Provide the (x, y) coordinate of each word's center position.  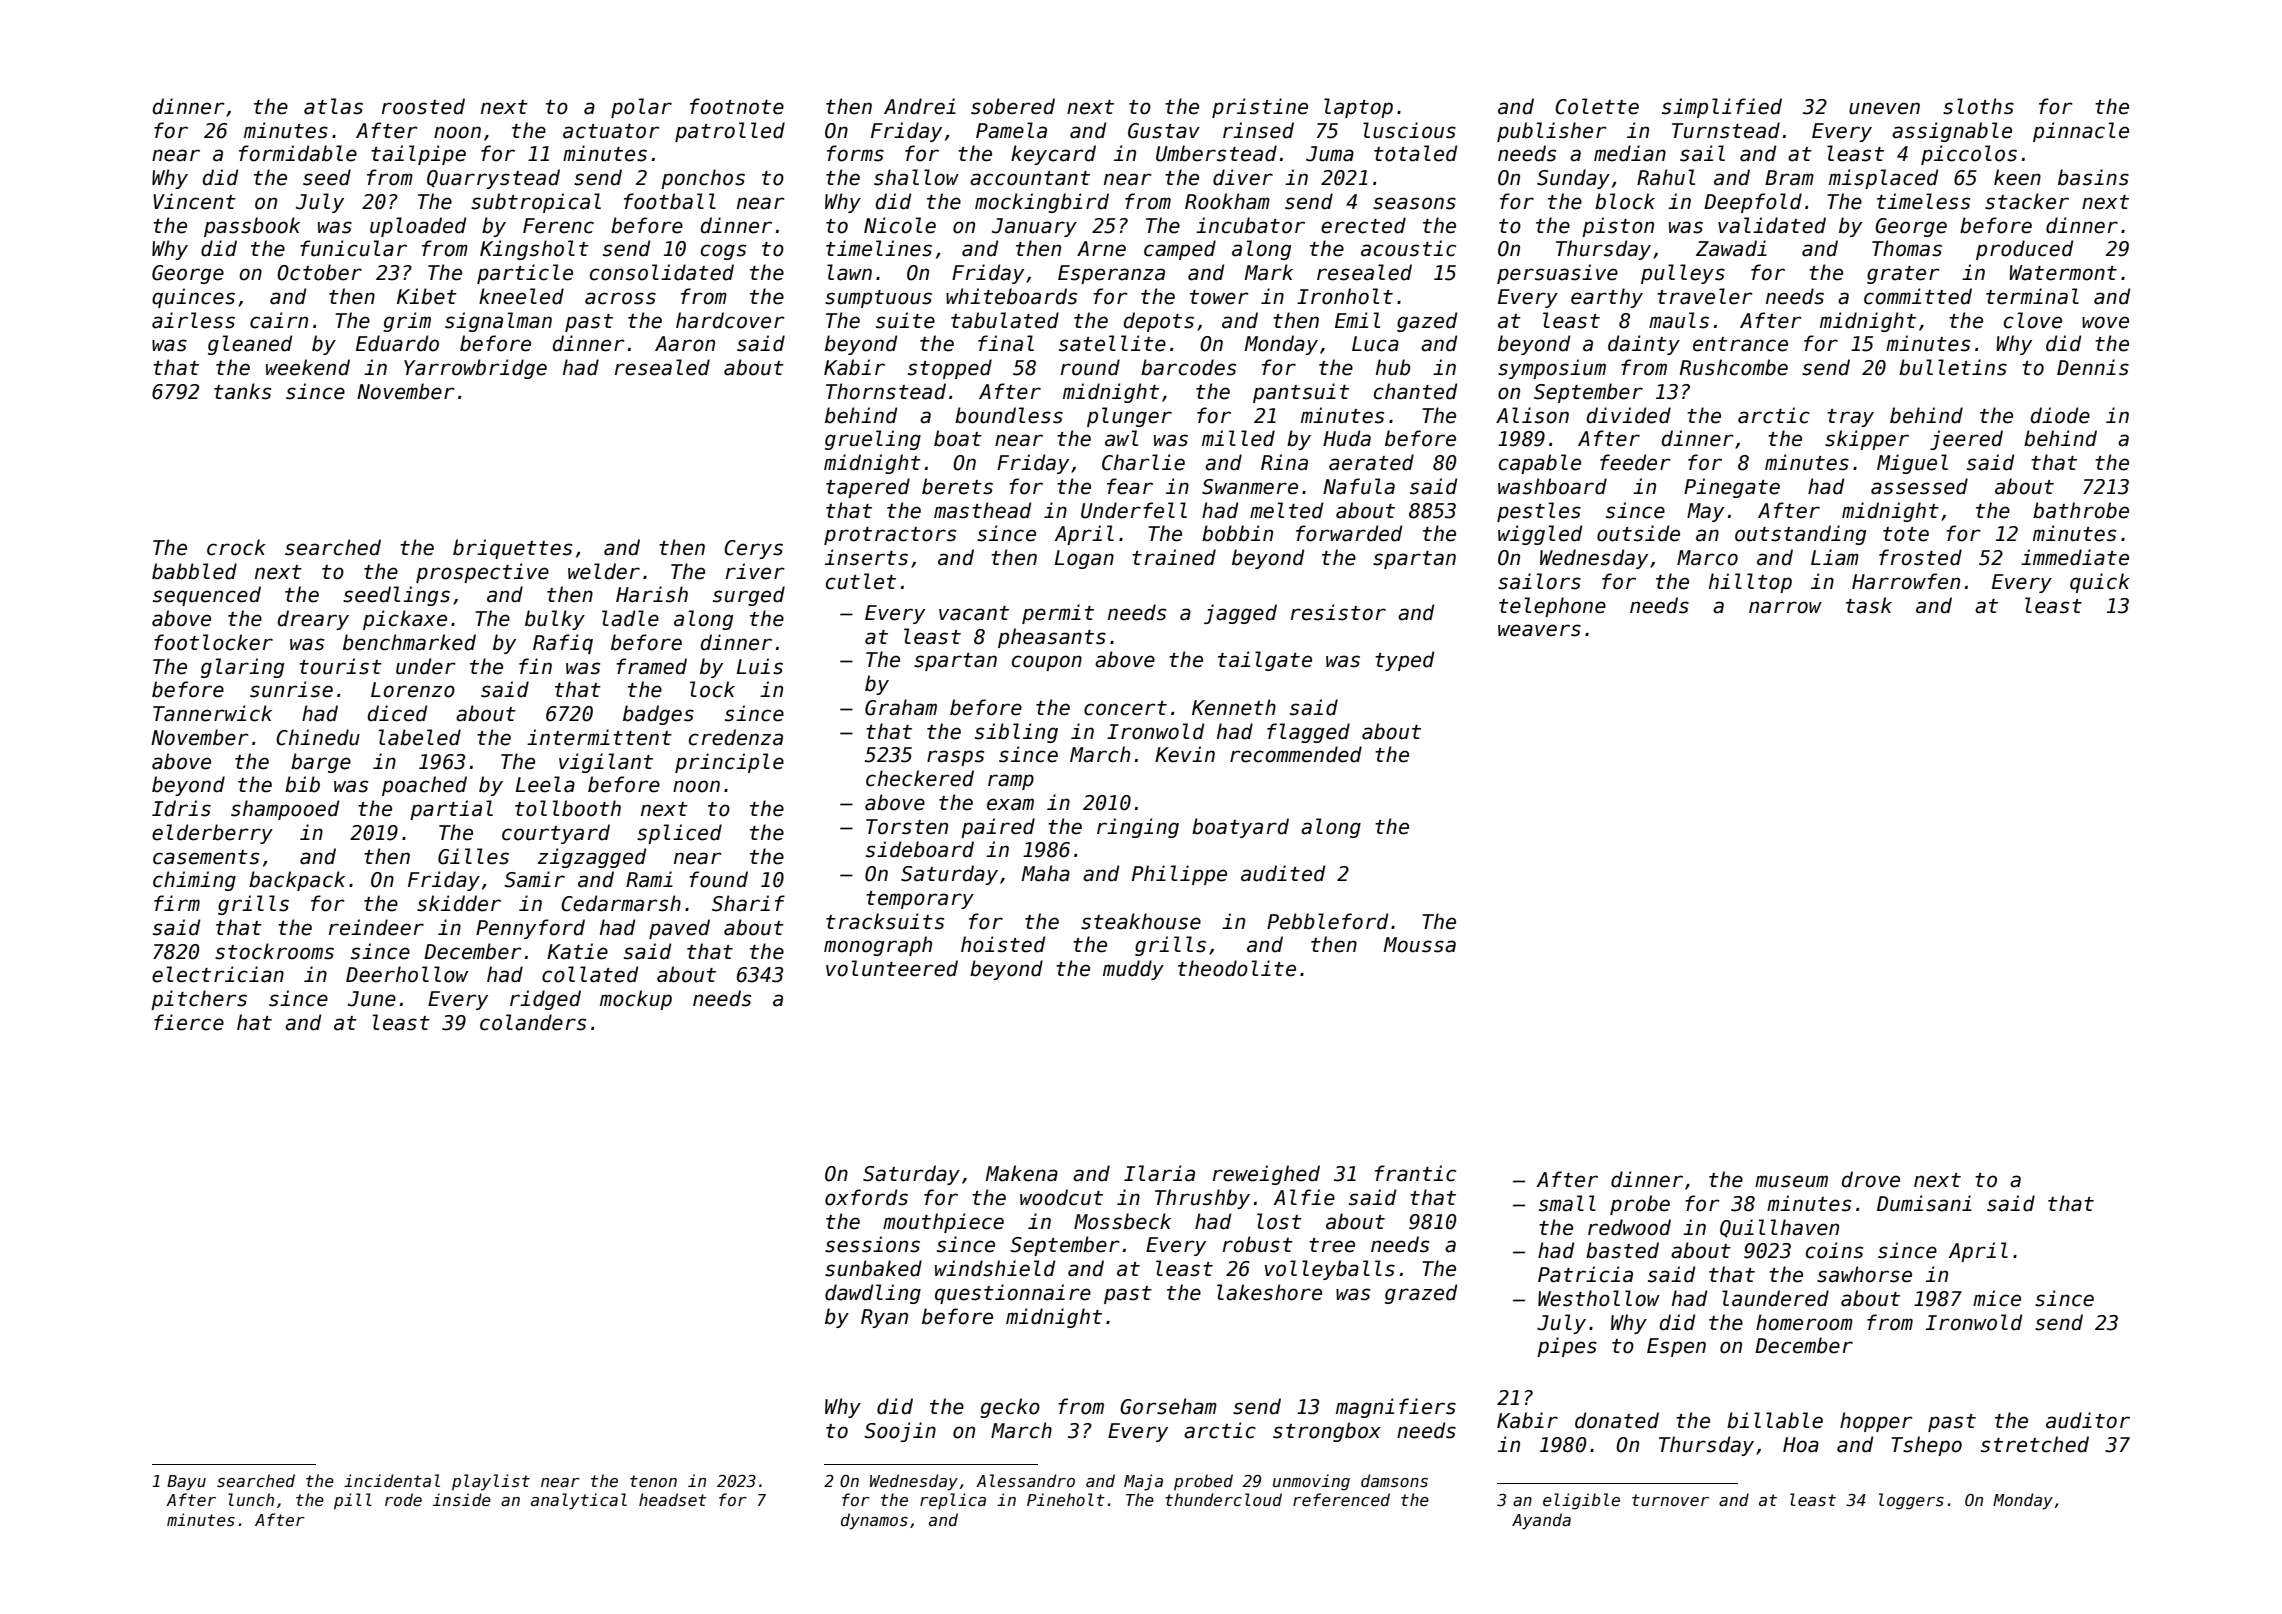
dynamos (874, 1521)
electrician (218, 974)
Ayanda (1541, 1521)
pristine (1260, 108)
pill (353, 1501)
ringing (1138, 828)
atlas (333, 106)
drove (1871, 1179)
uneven (1884, 108)
